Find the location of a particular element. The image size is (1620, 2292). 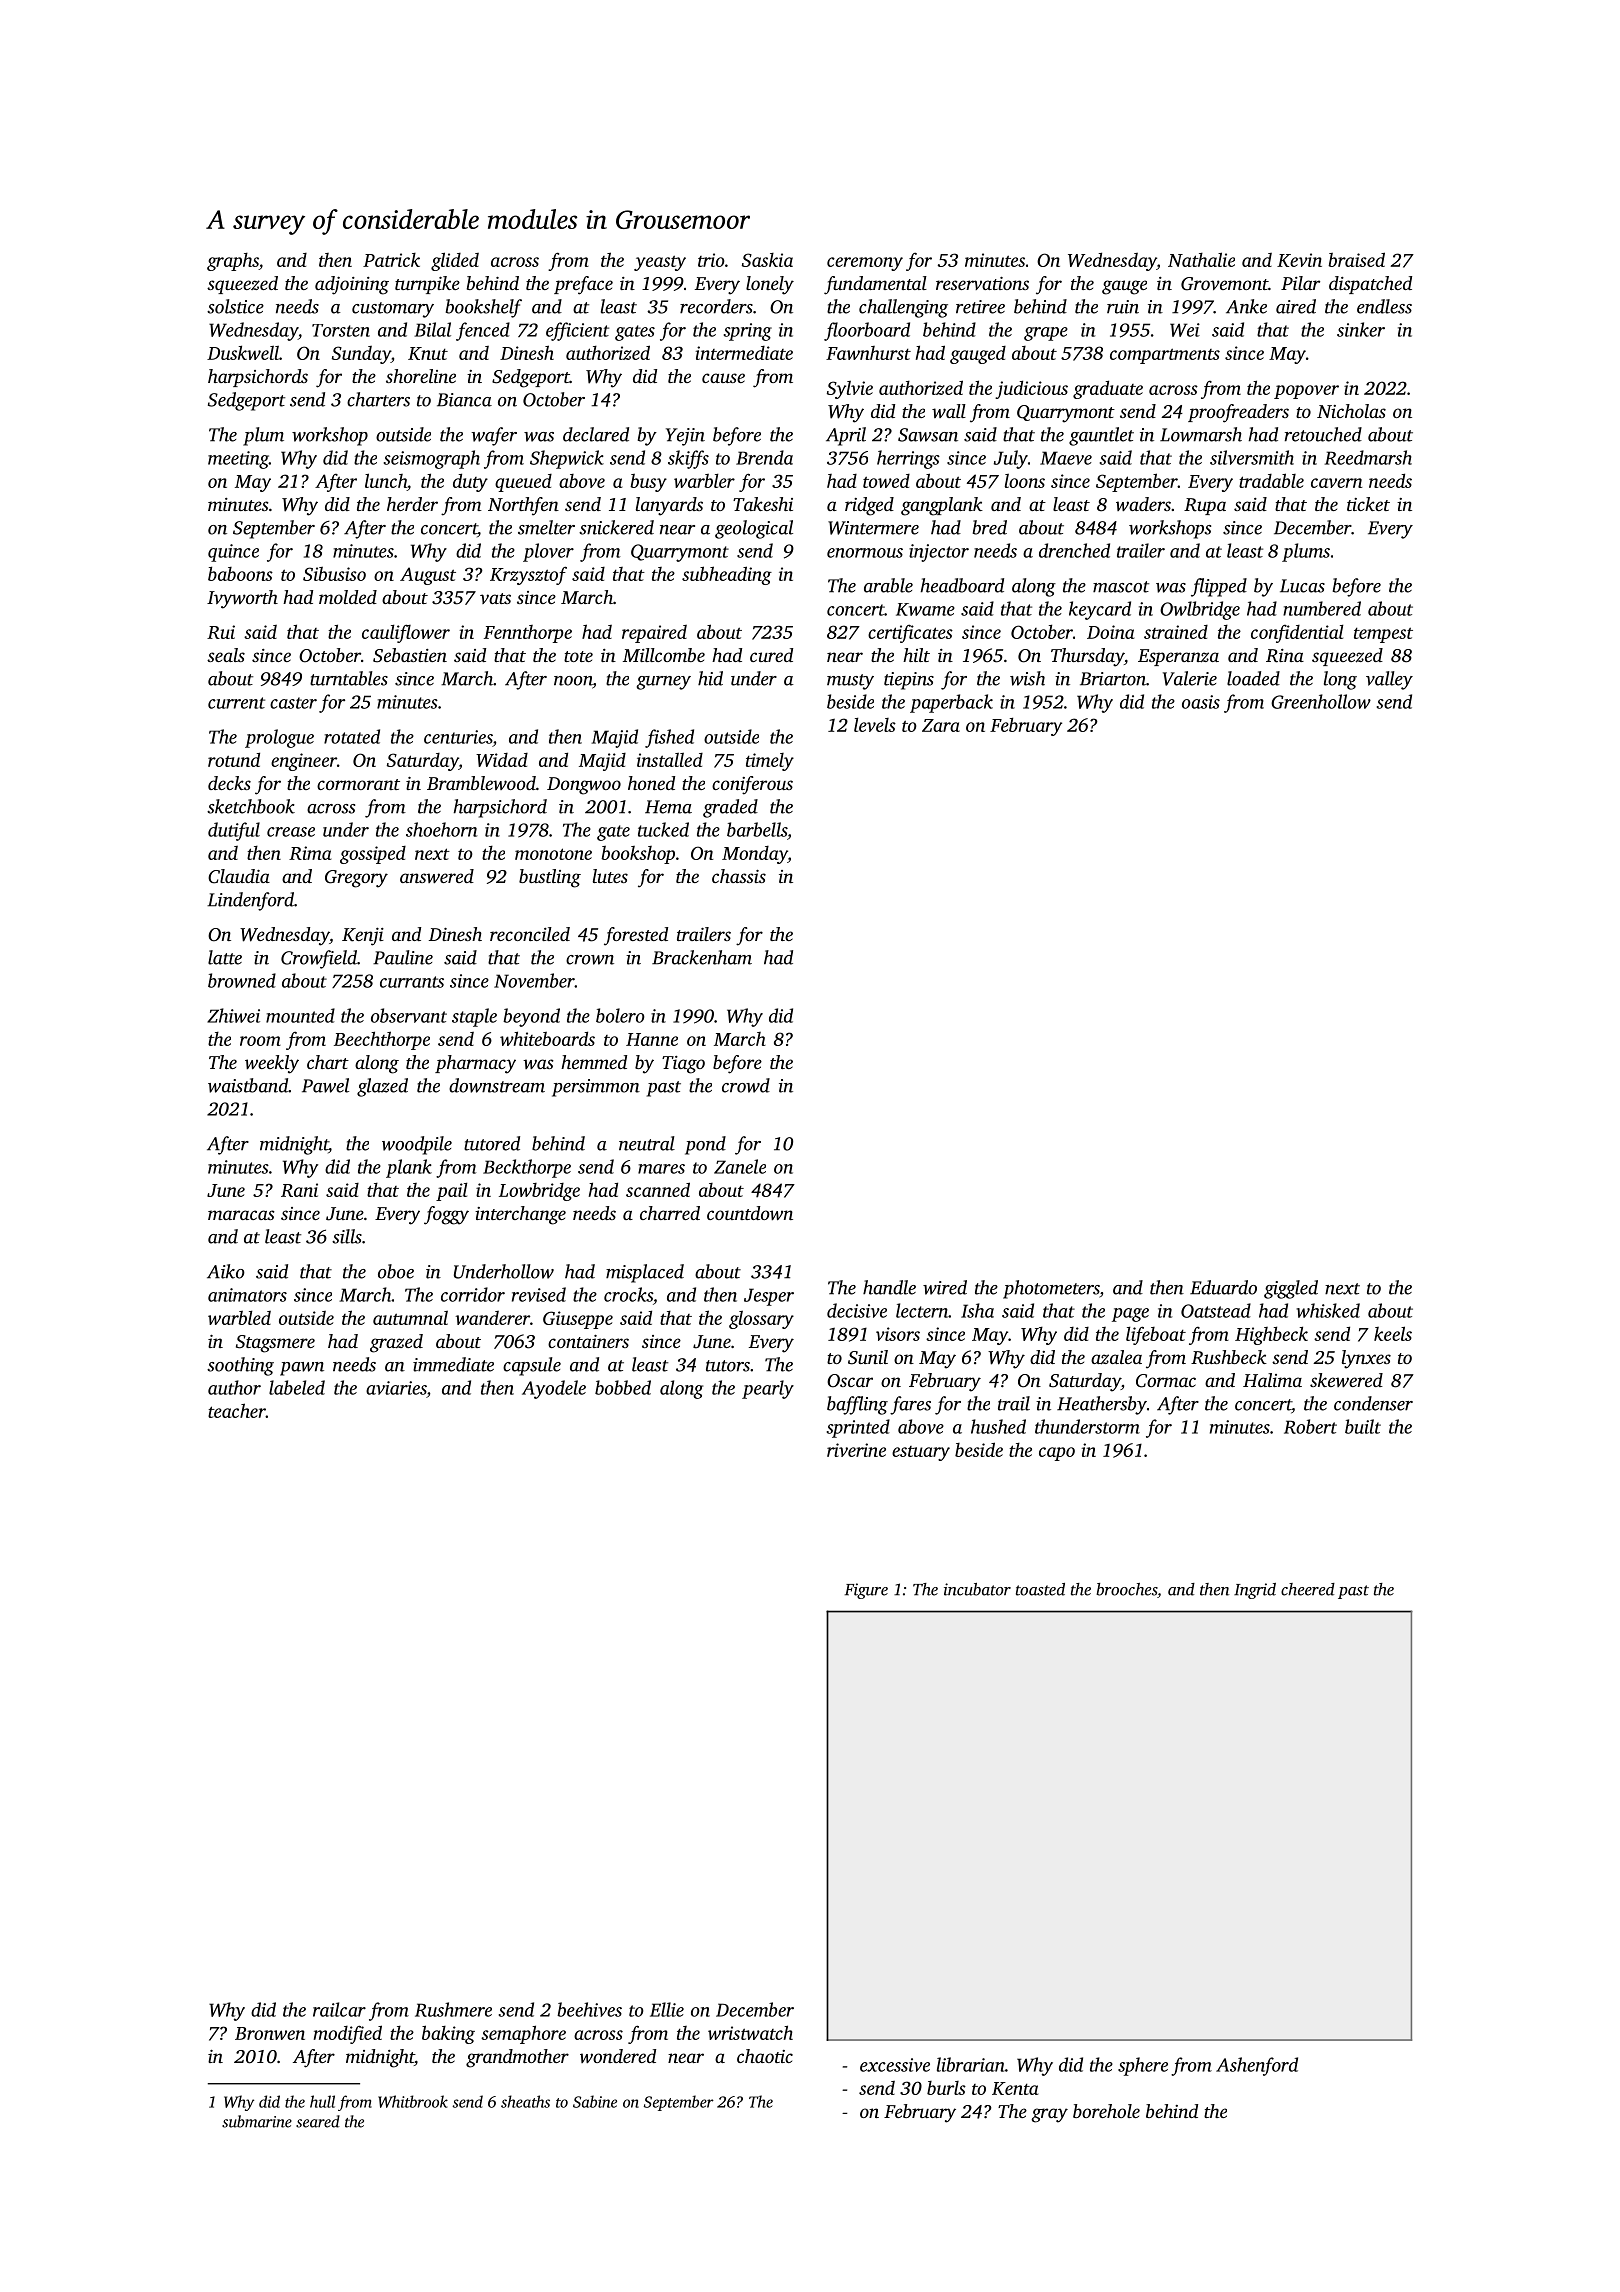

braised is located at coordinates (1356, 259).
